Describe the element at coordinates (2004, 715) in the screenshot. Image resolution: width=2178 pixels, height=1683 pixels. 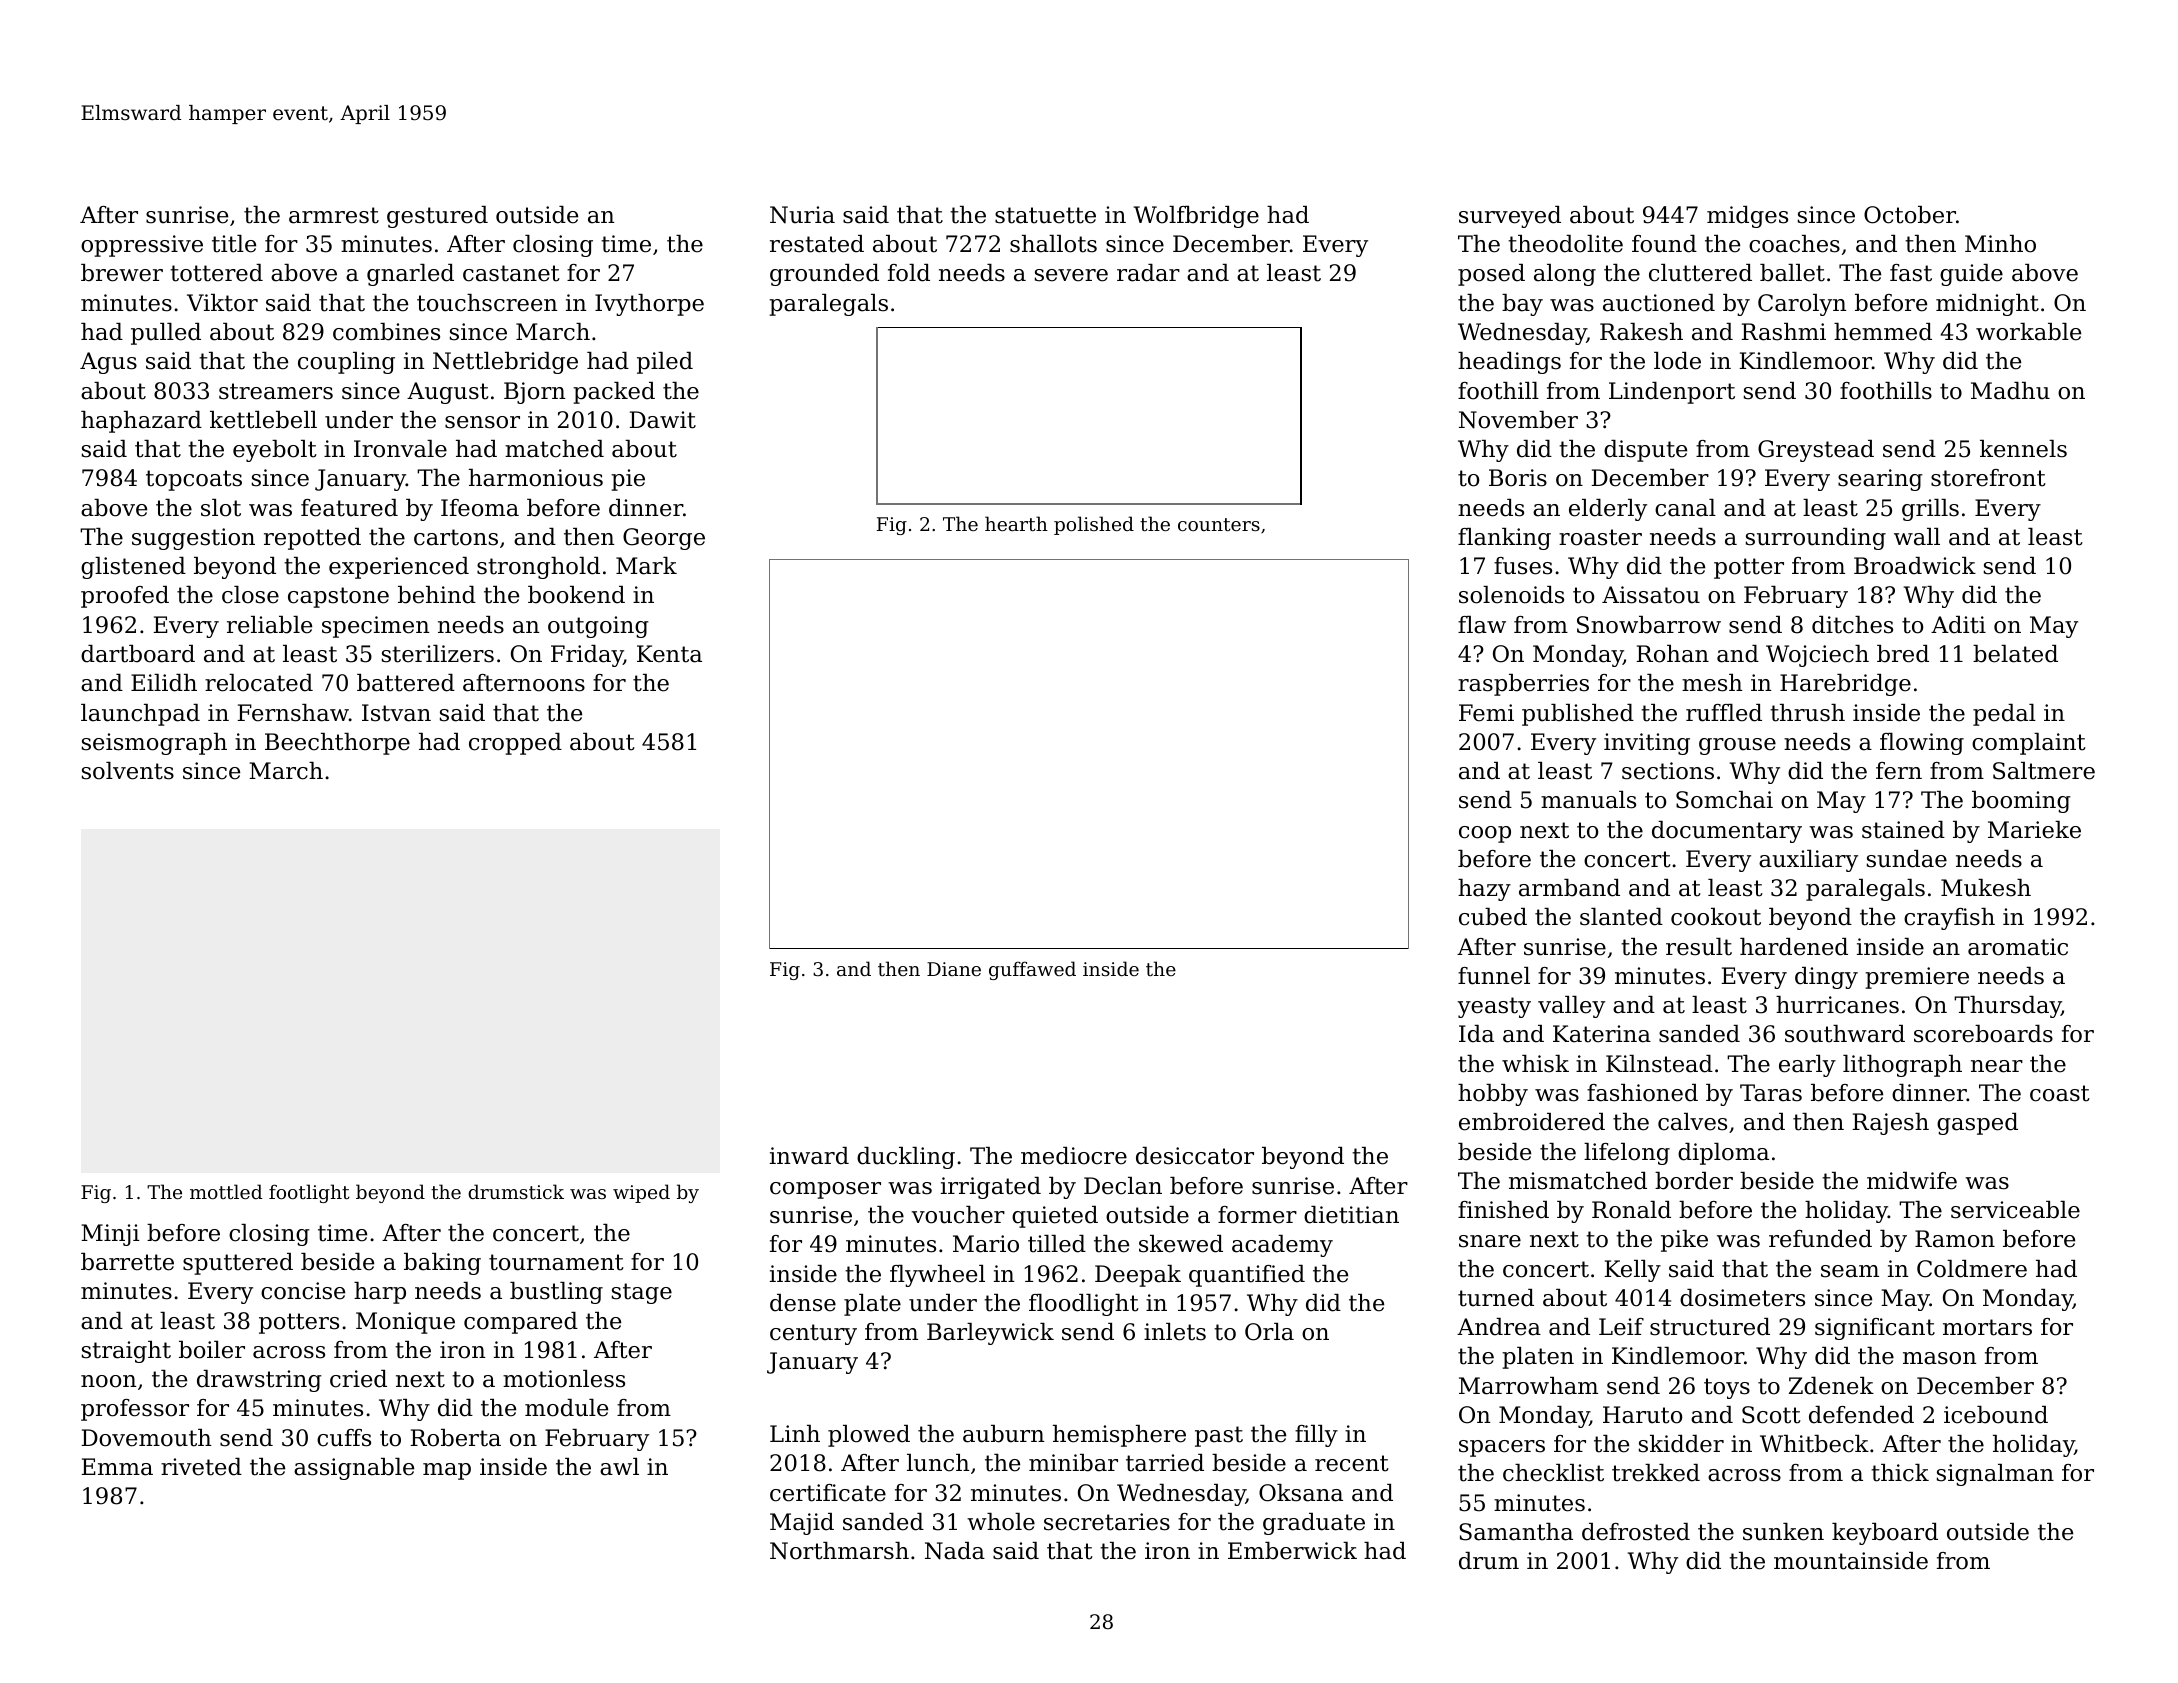
I see `pedal` at that location.
